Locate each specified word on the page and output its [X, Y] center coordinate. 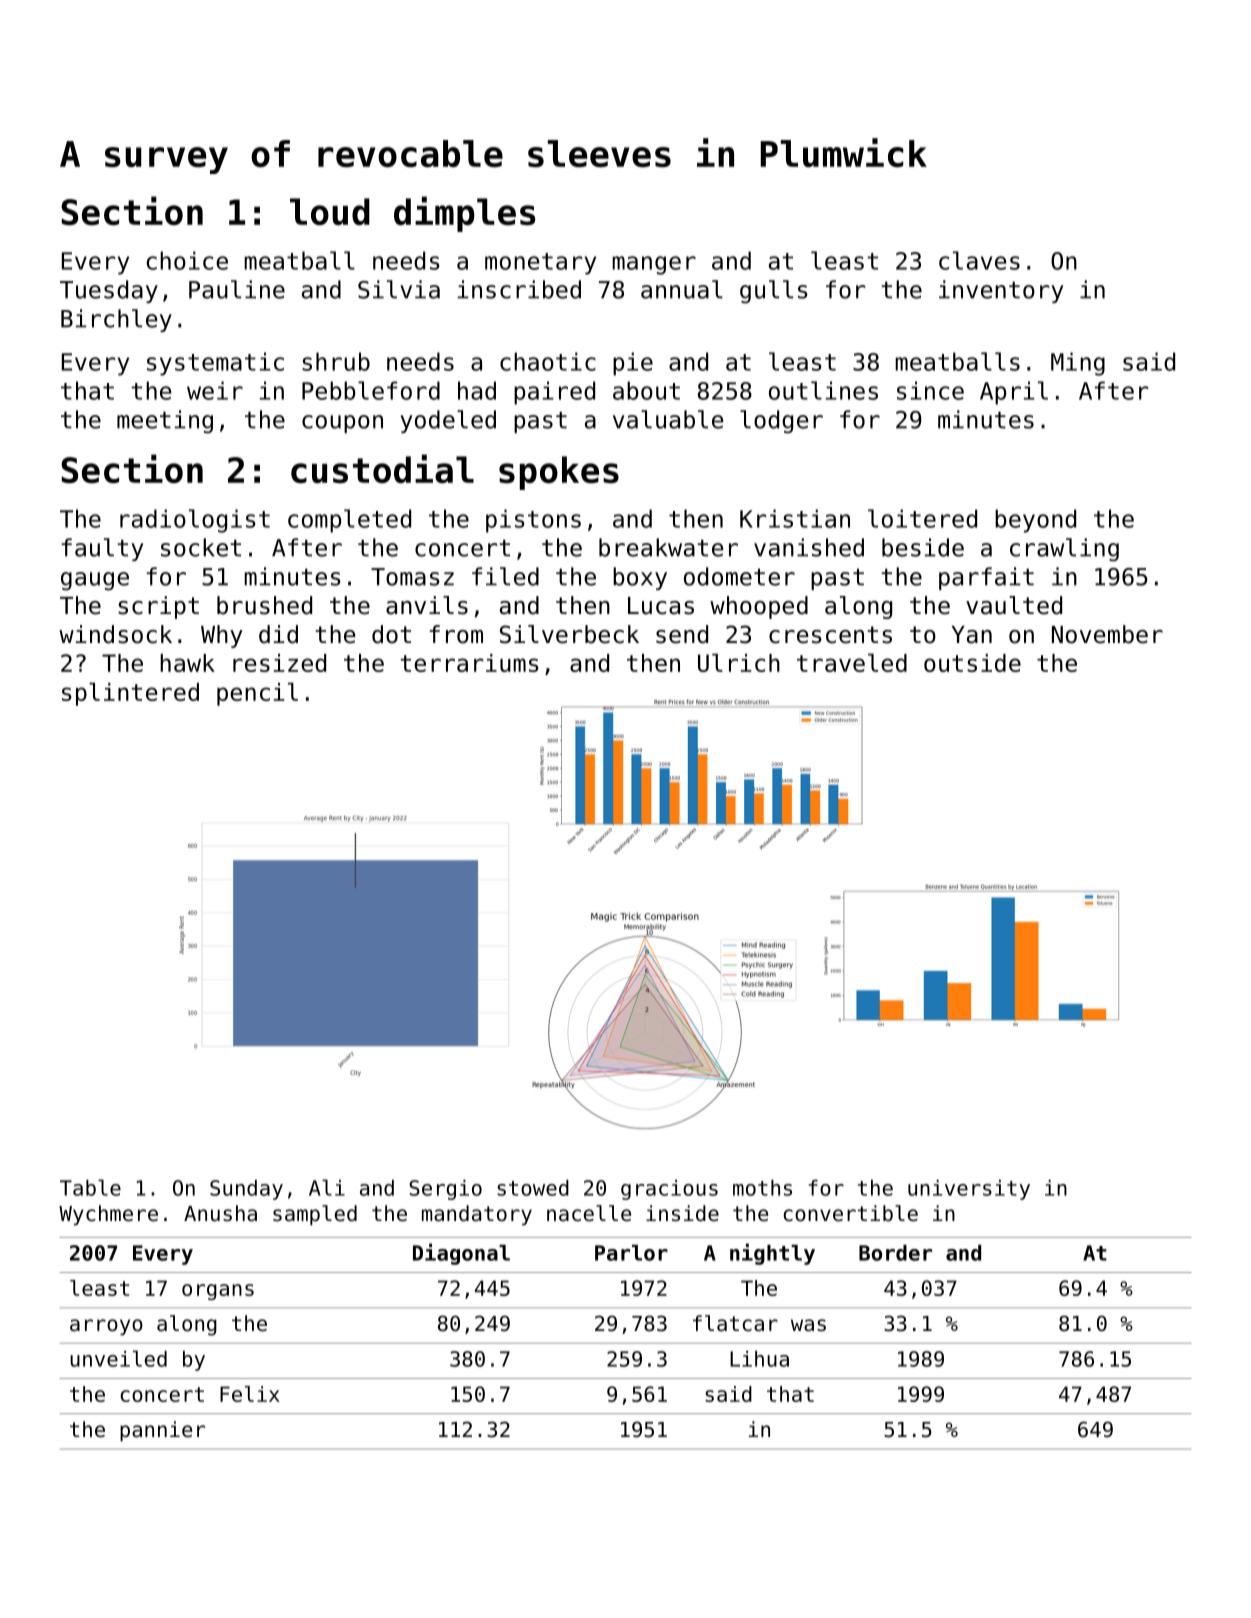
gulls [774, 292]
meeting [165, 422]
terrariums [469, 663]
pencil [257, 694]
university [969, 1190]
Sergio [445, 1190]
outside [972, 663]
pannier [162, 1431]
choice [187, 260]
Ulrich [739, 663]
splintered [130, 694]
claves [979, 260]
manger [654, 265]
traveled [852, 663]
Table [90, 1187]
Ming [1078, 364]
